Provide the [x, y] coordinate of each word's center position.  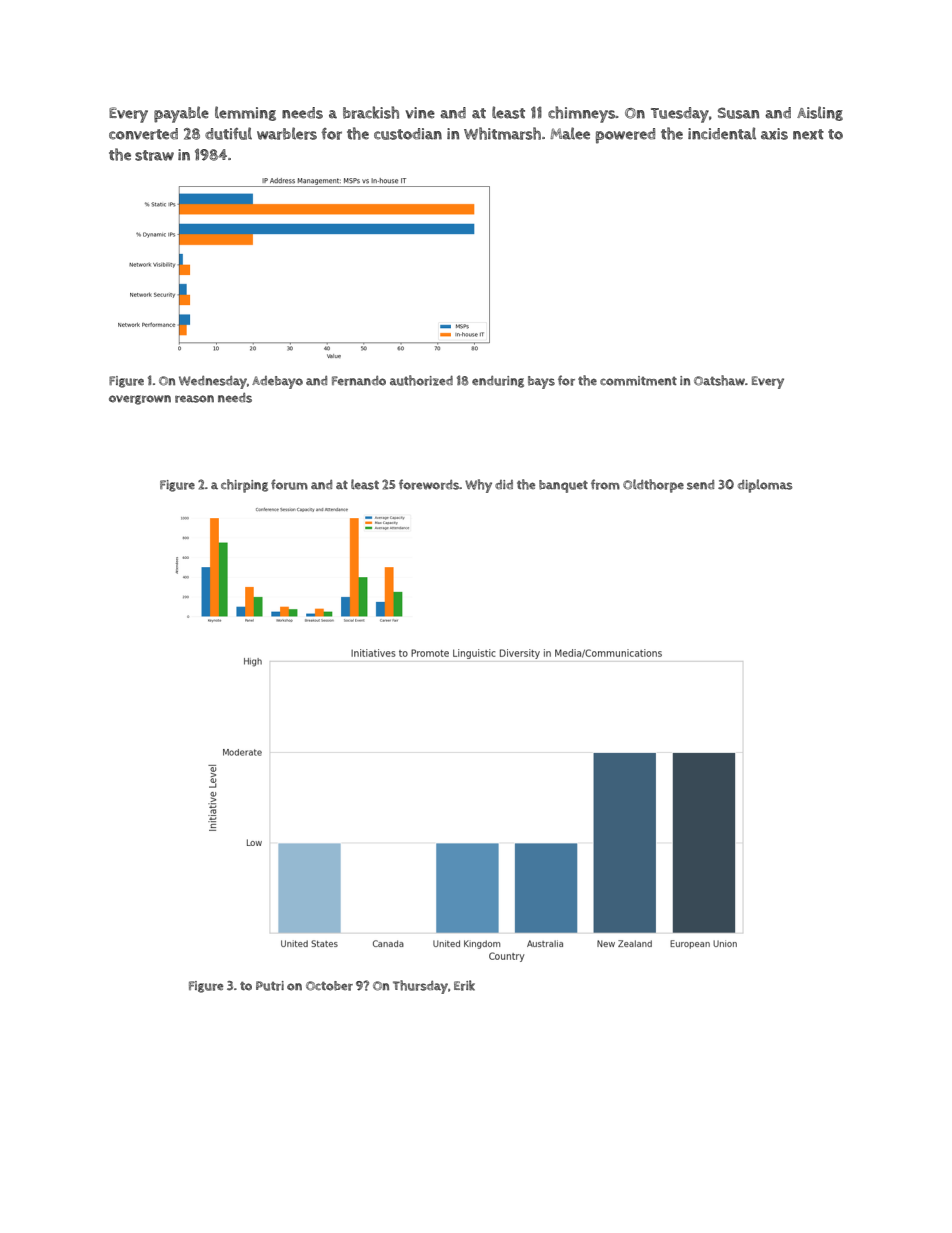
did [504, 484]
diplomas [765, 486]
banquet [563, 486]
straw [154, 155]
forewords [429, 484]
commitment [638, 381]
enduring [498, 382]
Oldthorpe [653, 486]
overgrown [140, 400]
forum [289, 484]
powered [625, 136]
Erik [464, 985]
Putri [270, 986]
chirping [244, 486]
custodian [408, 134]
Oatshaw [719, 380]
